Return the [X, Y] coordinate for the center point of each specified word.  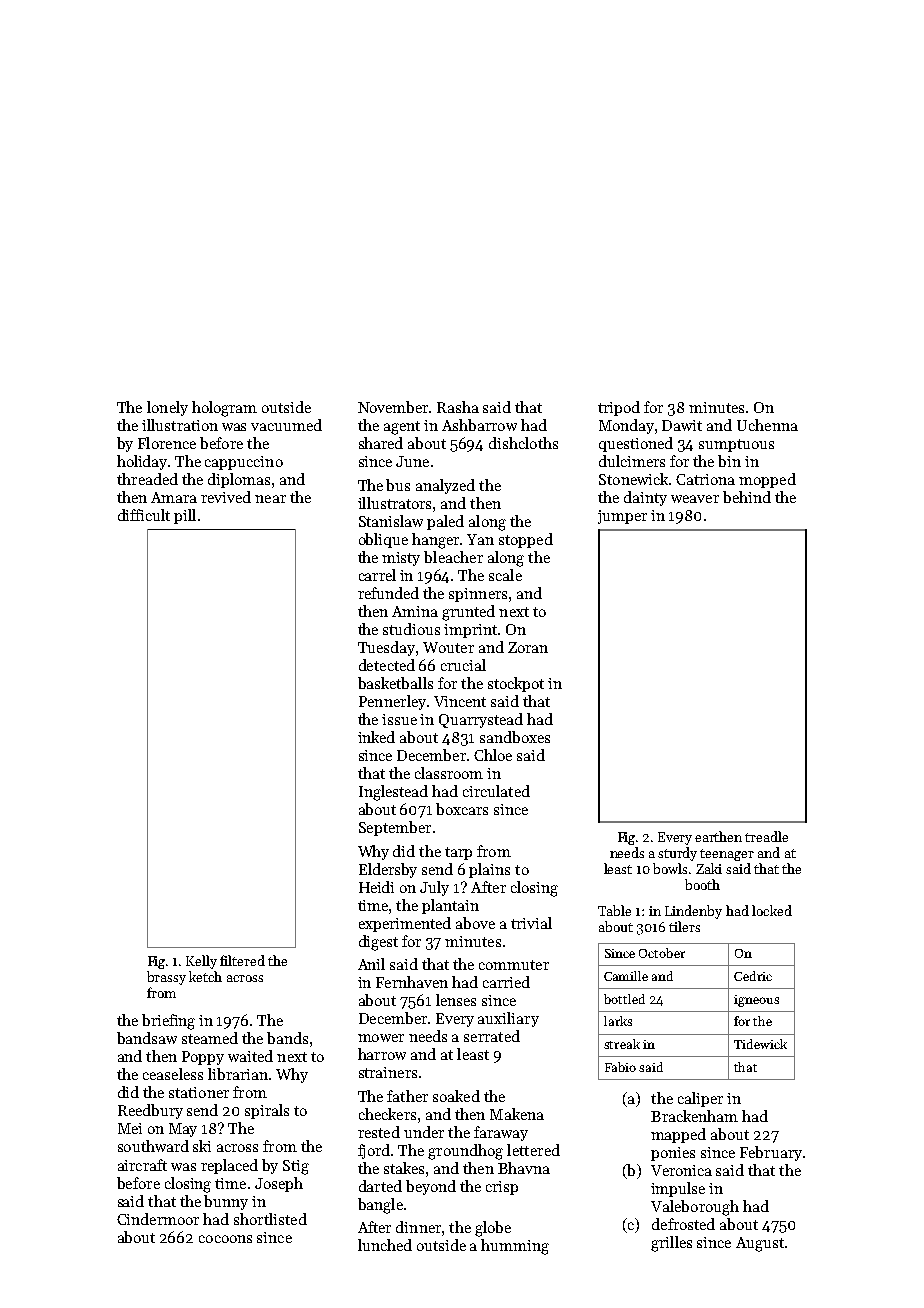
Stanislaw [391, 521]
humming [515, 1247]
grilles [671, 1244]
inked [376, 737]
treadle [766, 836]
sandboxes [515, 737]
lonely [167, 408]
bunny [226, 1202]
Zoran [528, 647]
